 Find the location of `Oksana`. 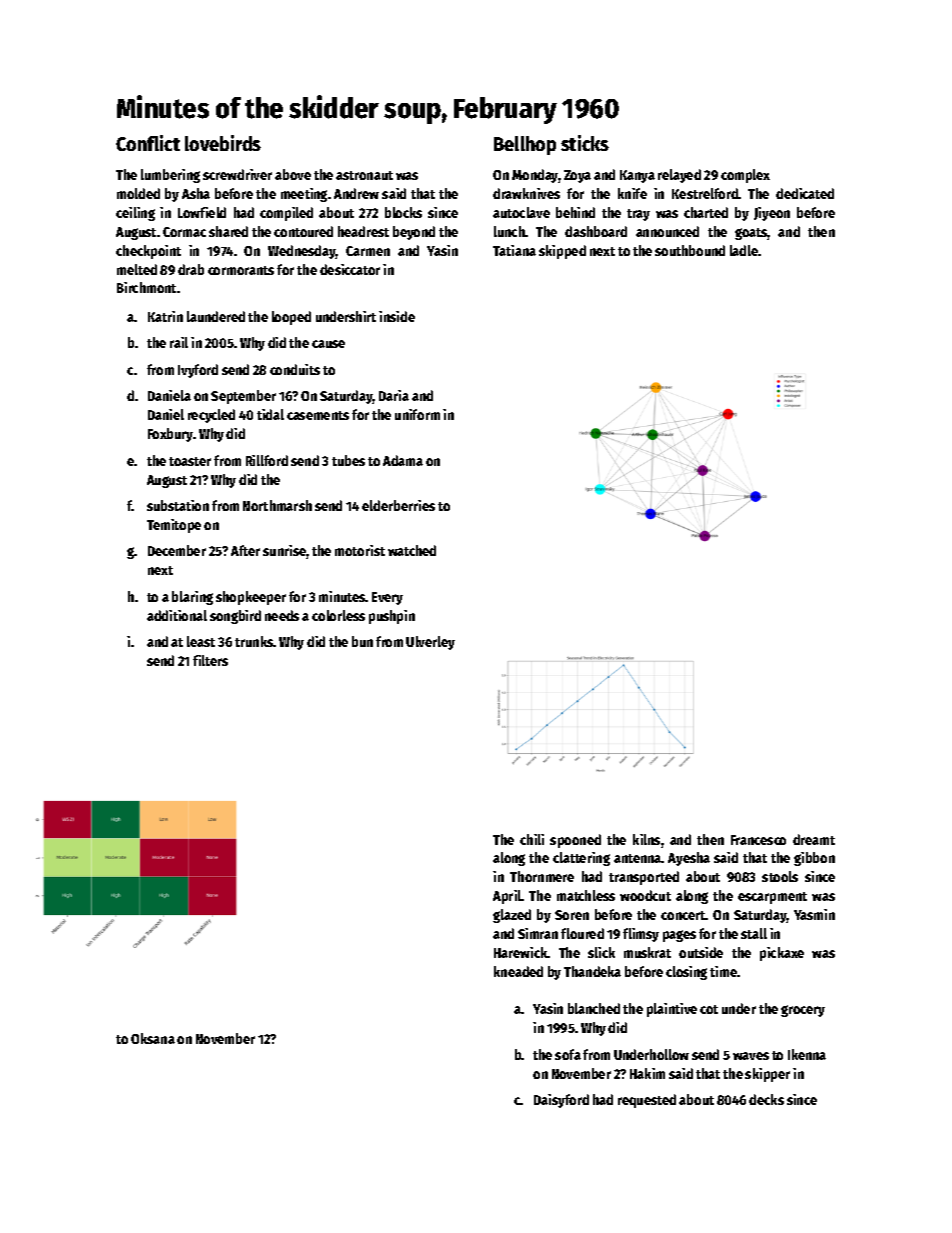

Oksana is located at coordinates (153, 1038).
